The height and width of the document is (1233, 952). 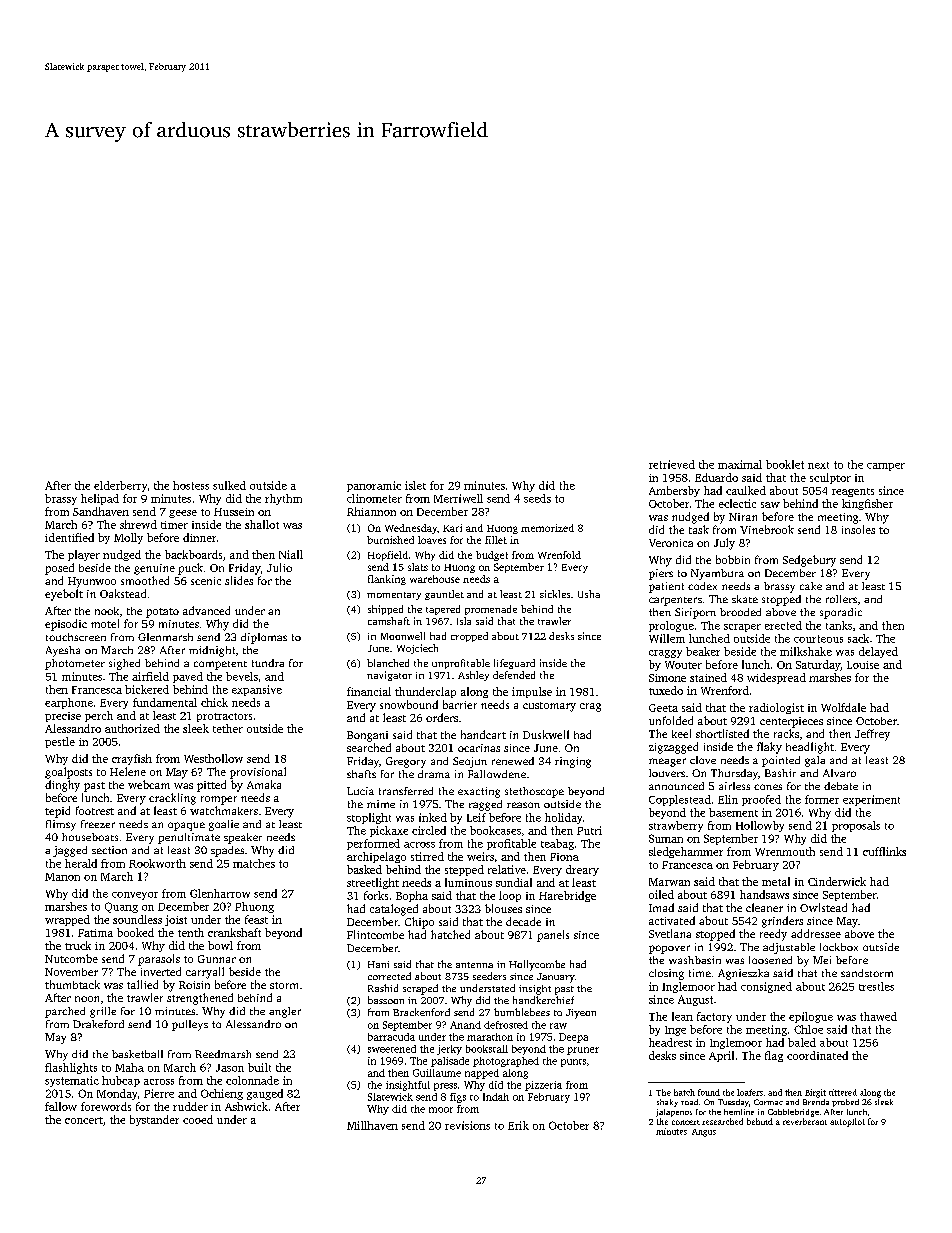 What do you see at coordinates (106, 1106) in the document?
I see `forewords` at bounding box center [106, 1106].
